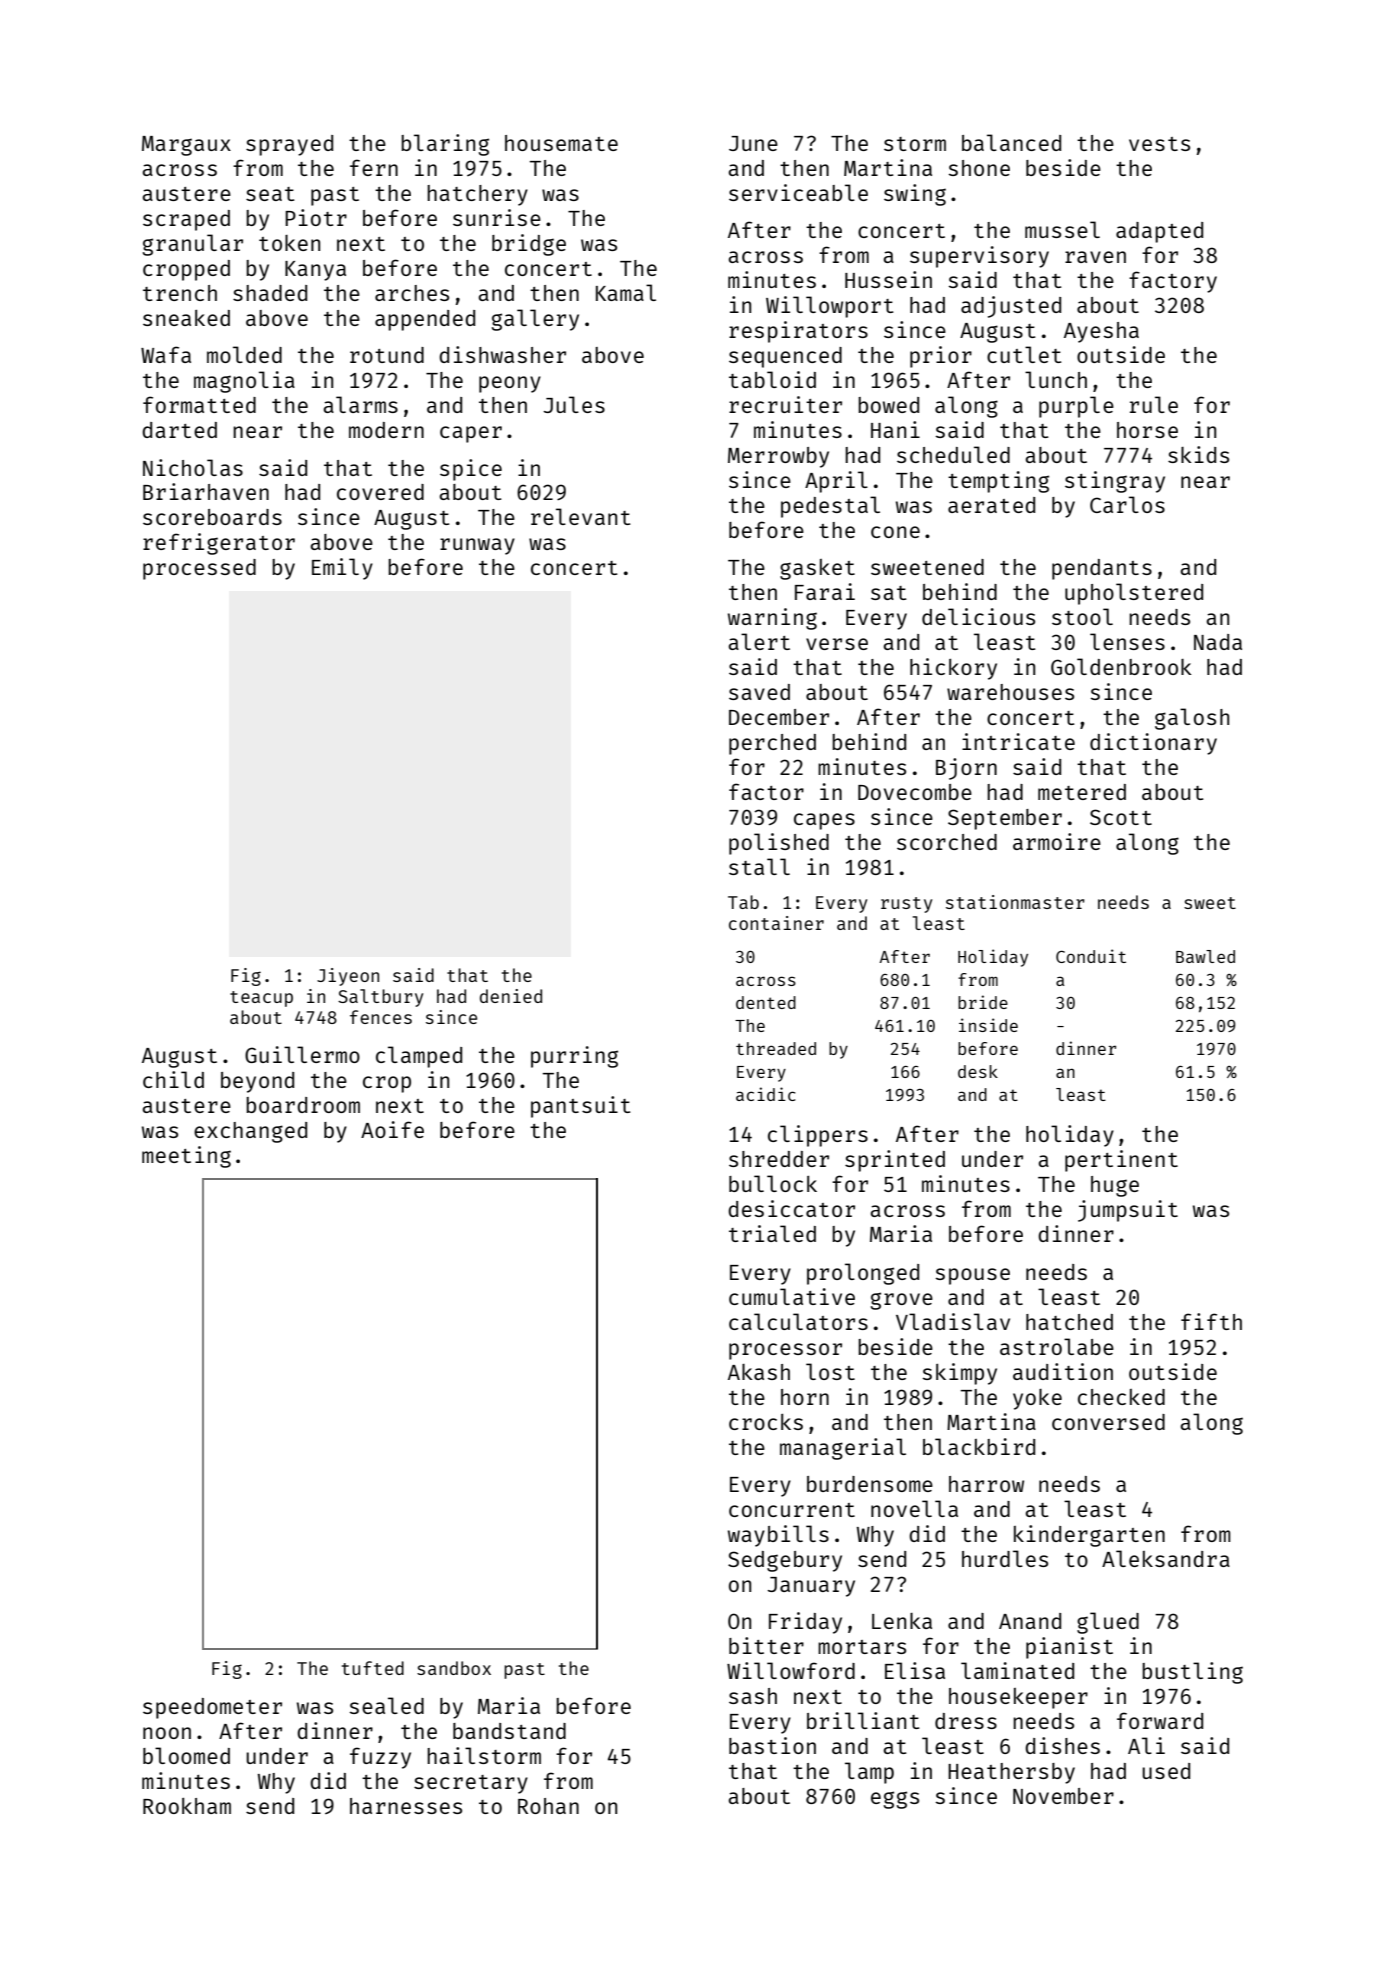  What do you see at coordinates (824, 821) in the screenshot?
I see `capes` at bounding box center [824, 821].
